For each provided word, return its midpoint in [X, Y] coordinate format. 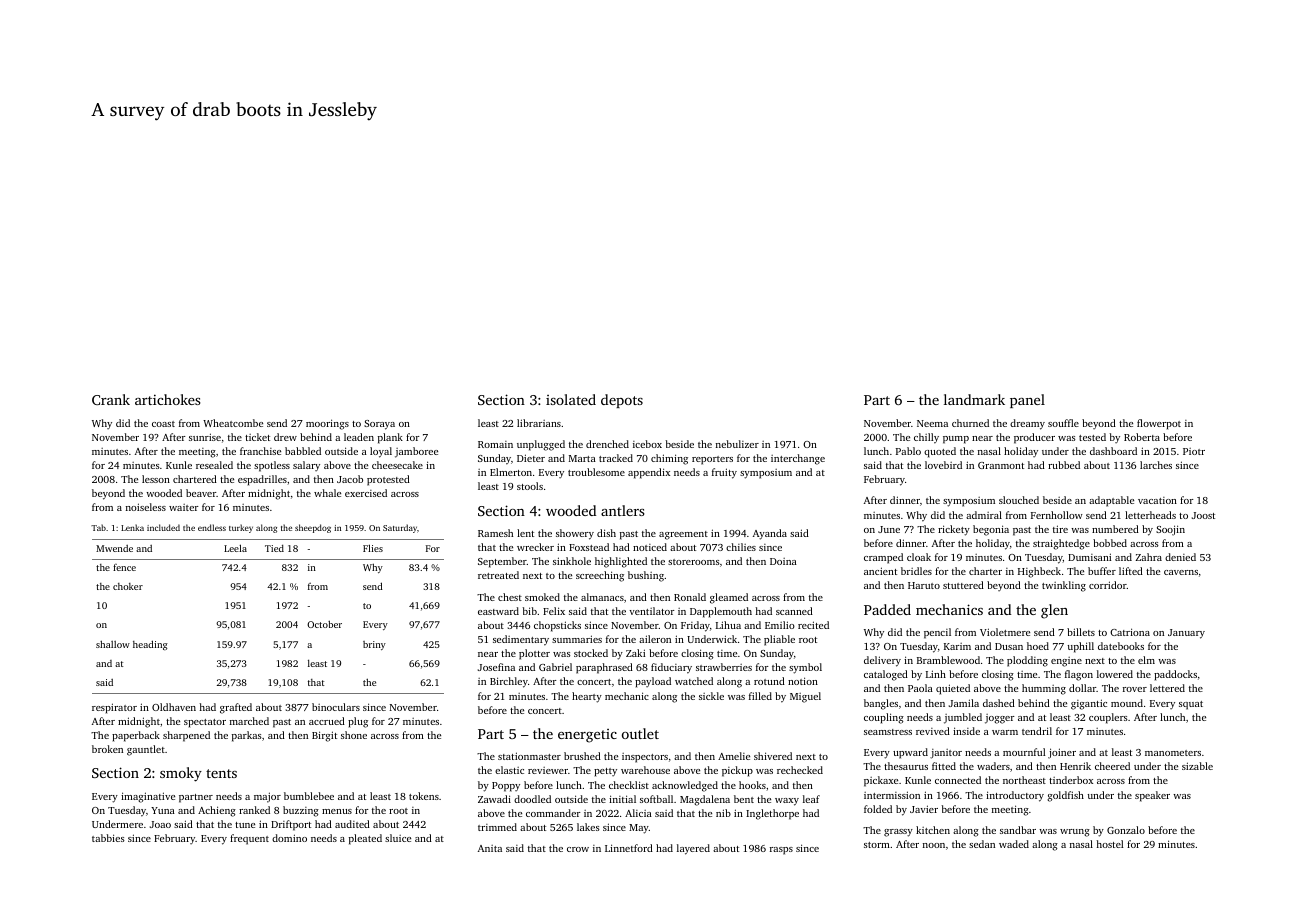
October [324, 624]
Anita [490, 848]
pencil [937, 633]
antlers [623, 510]
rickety [954, 530]
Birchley [509, 682]
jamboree [416, 452]
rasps [781, 851]
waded [1014, 844]
